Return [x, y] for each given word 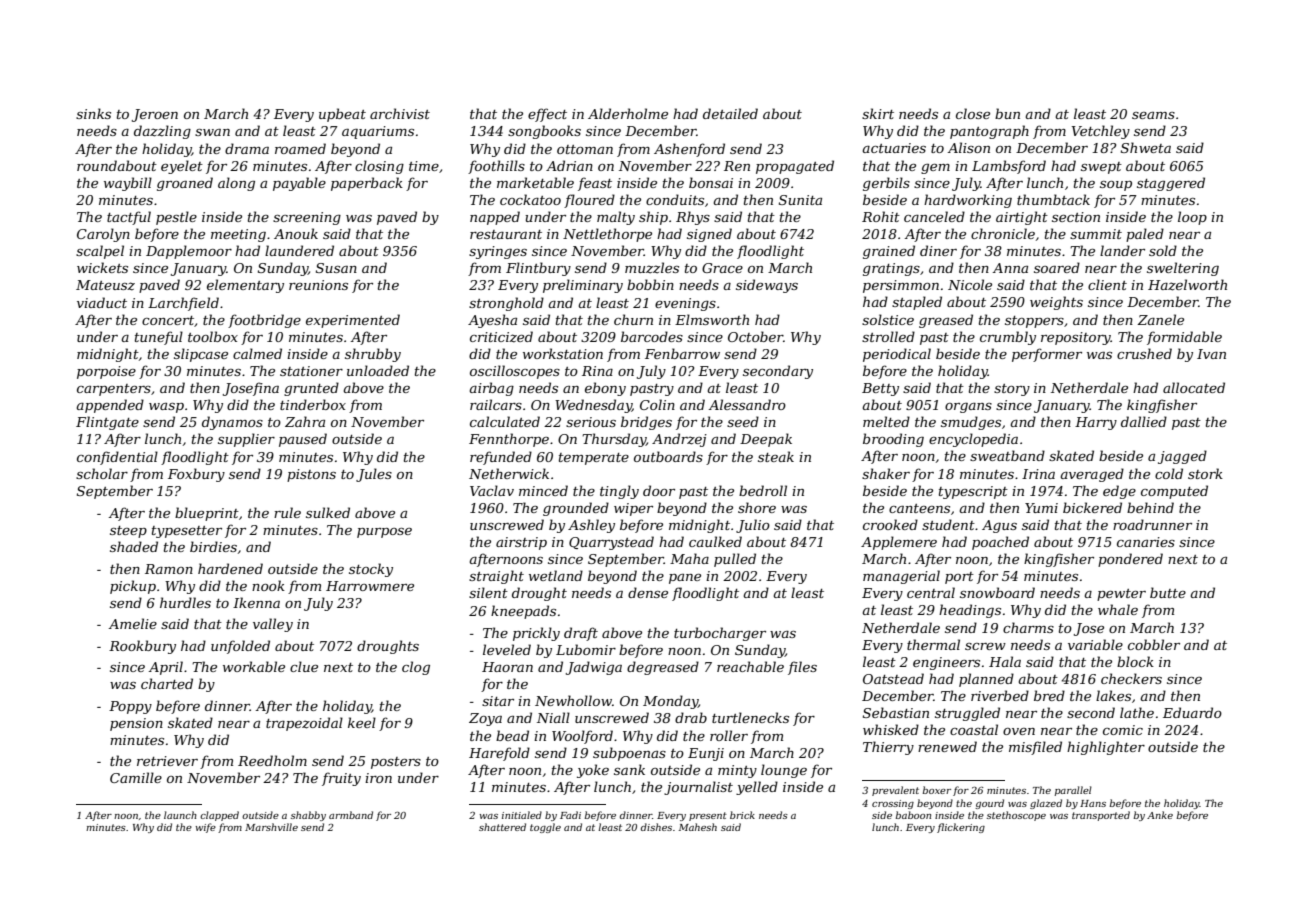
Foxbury [196, 475]
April [165, 668]
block [1135, 661]
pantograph [989, 132]
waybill [128, 184]
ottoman [585, 149]
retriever [167, 761]
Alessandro [747, 404]
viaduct [102, 302]
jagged [1182, 457]
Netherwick [509, 473]
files [802, 668]
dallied [1144, 421]
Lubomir [586, 649]
